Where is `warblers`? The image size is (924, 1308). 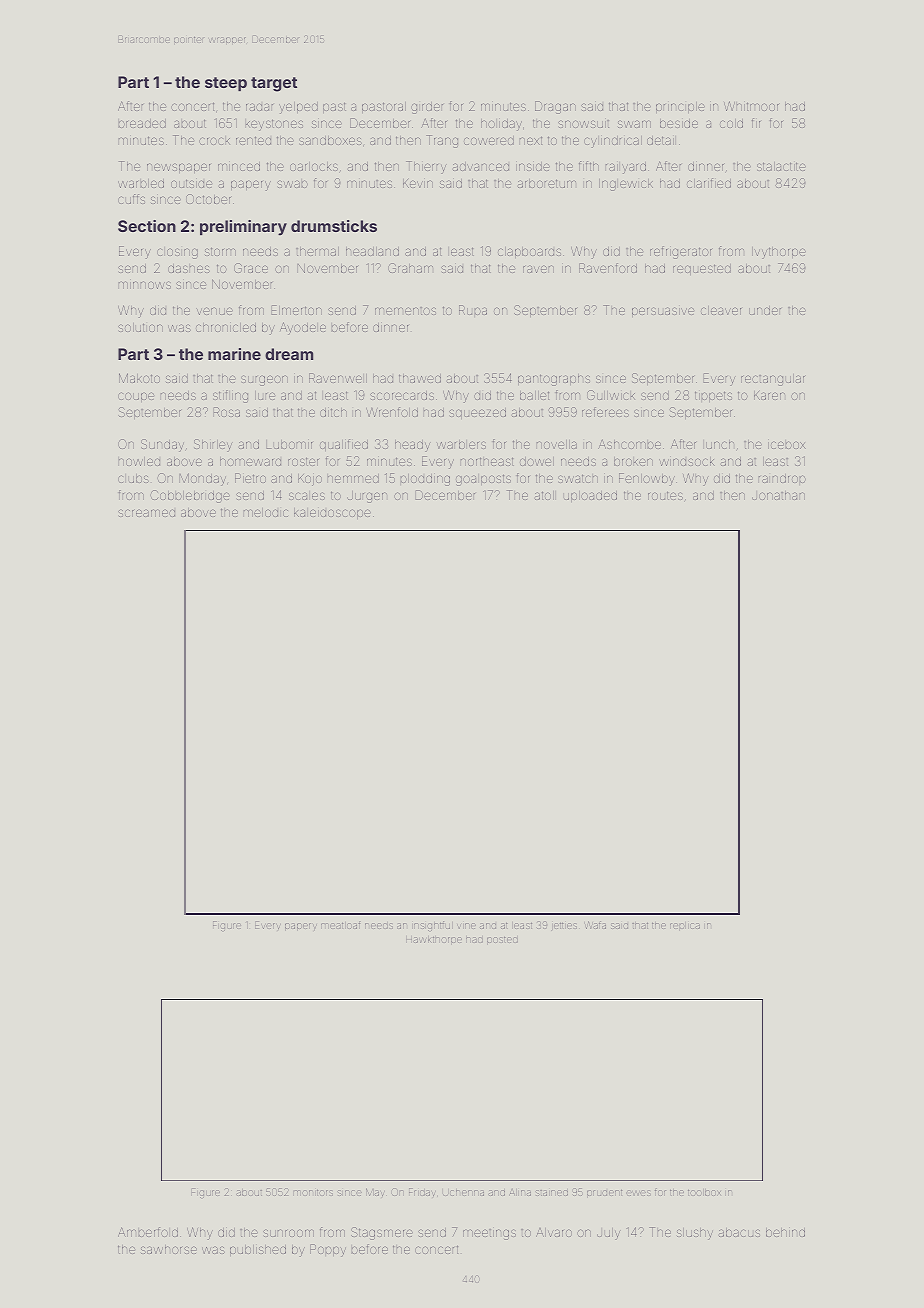
warblers is located at coordinates (461, 444).
